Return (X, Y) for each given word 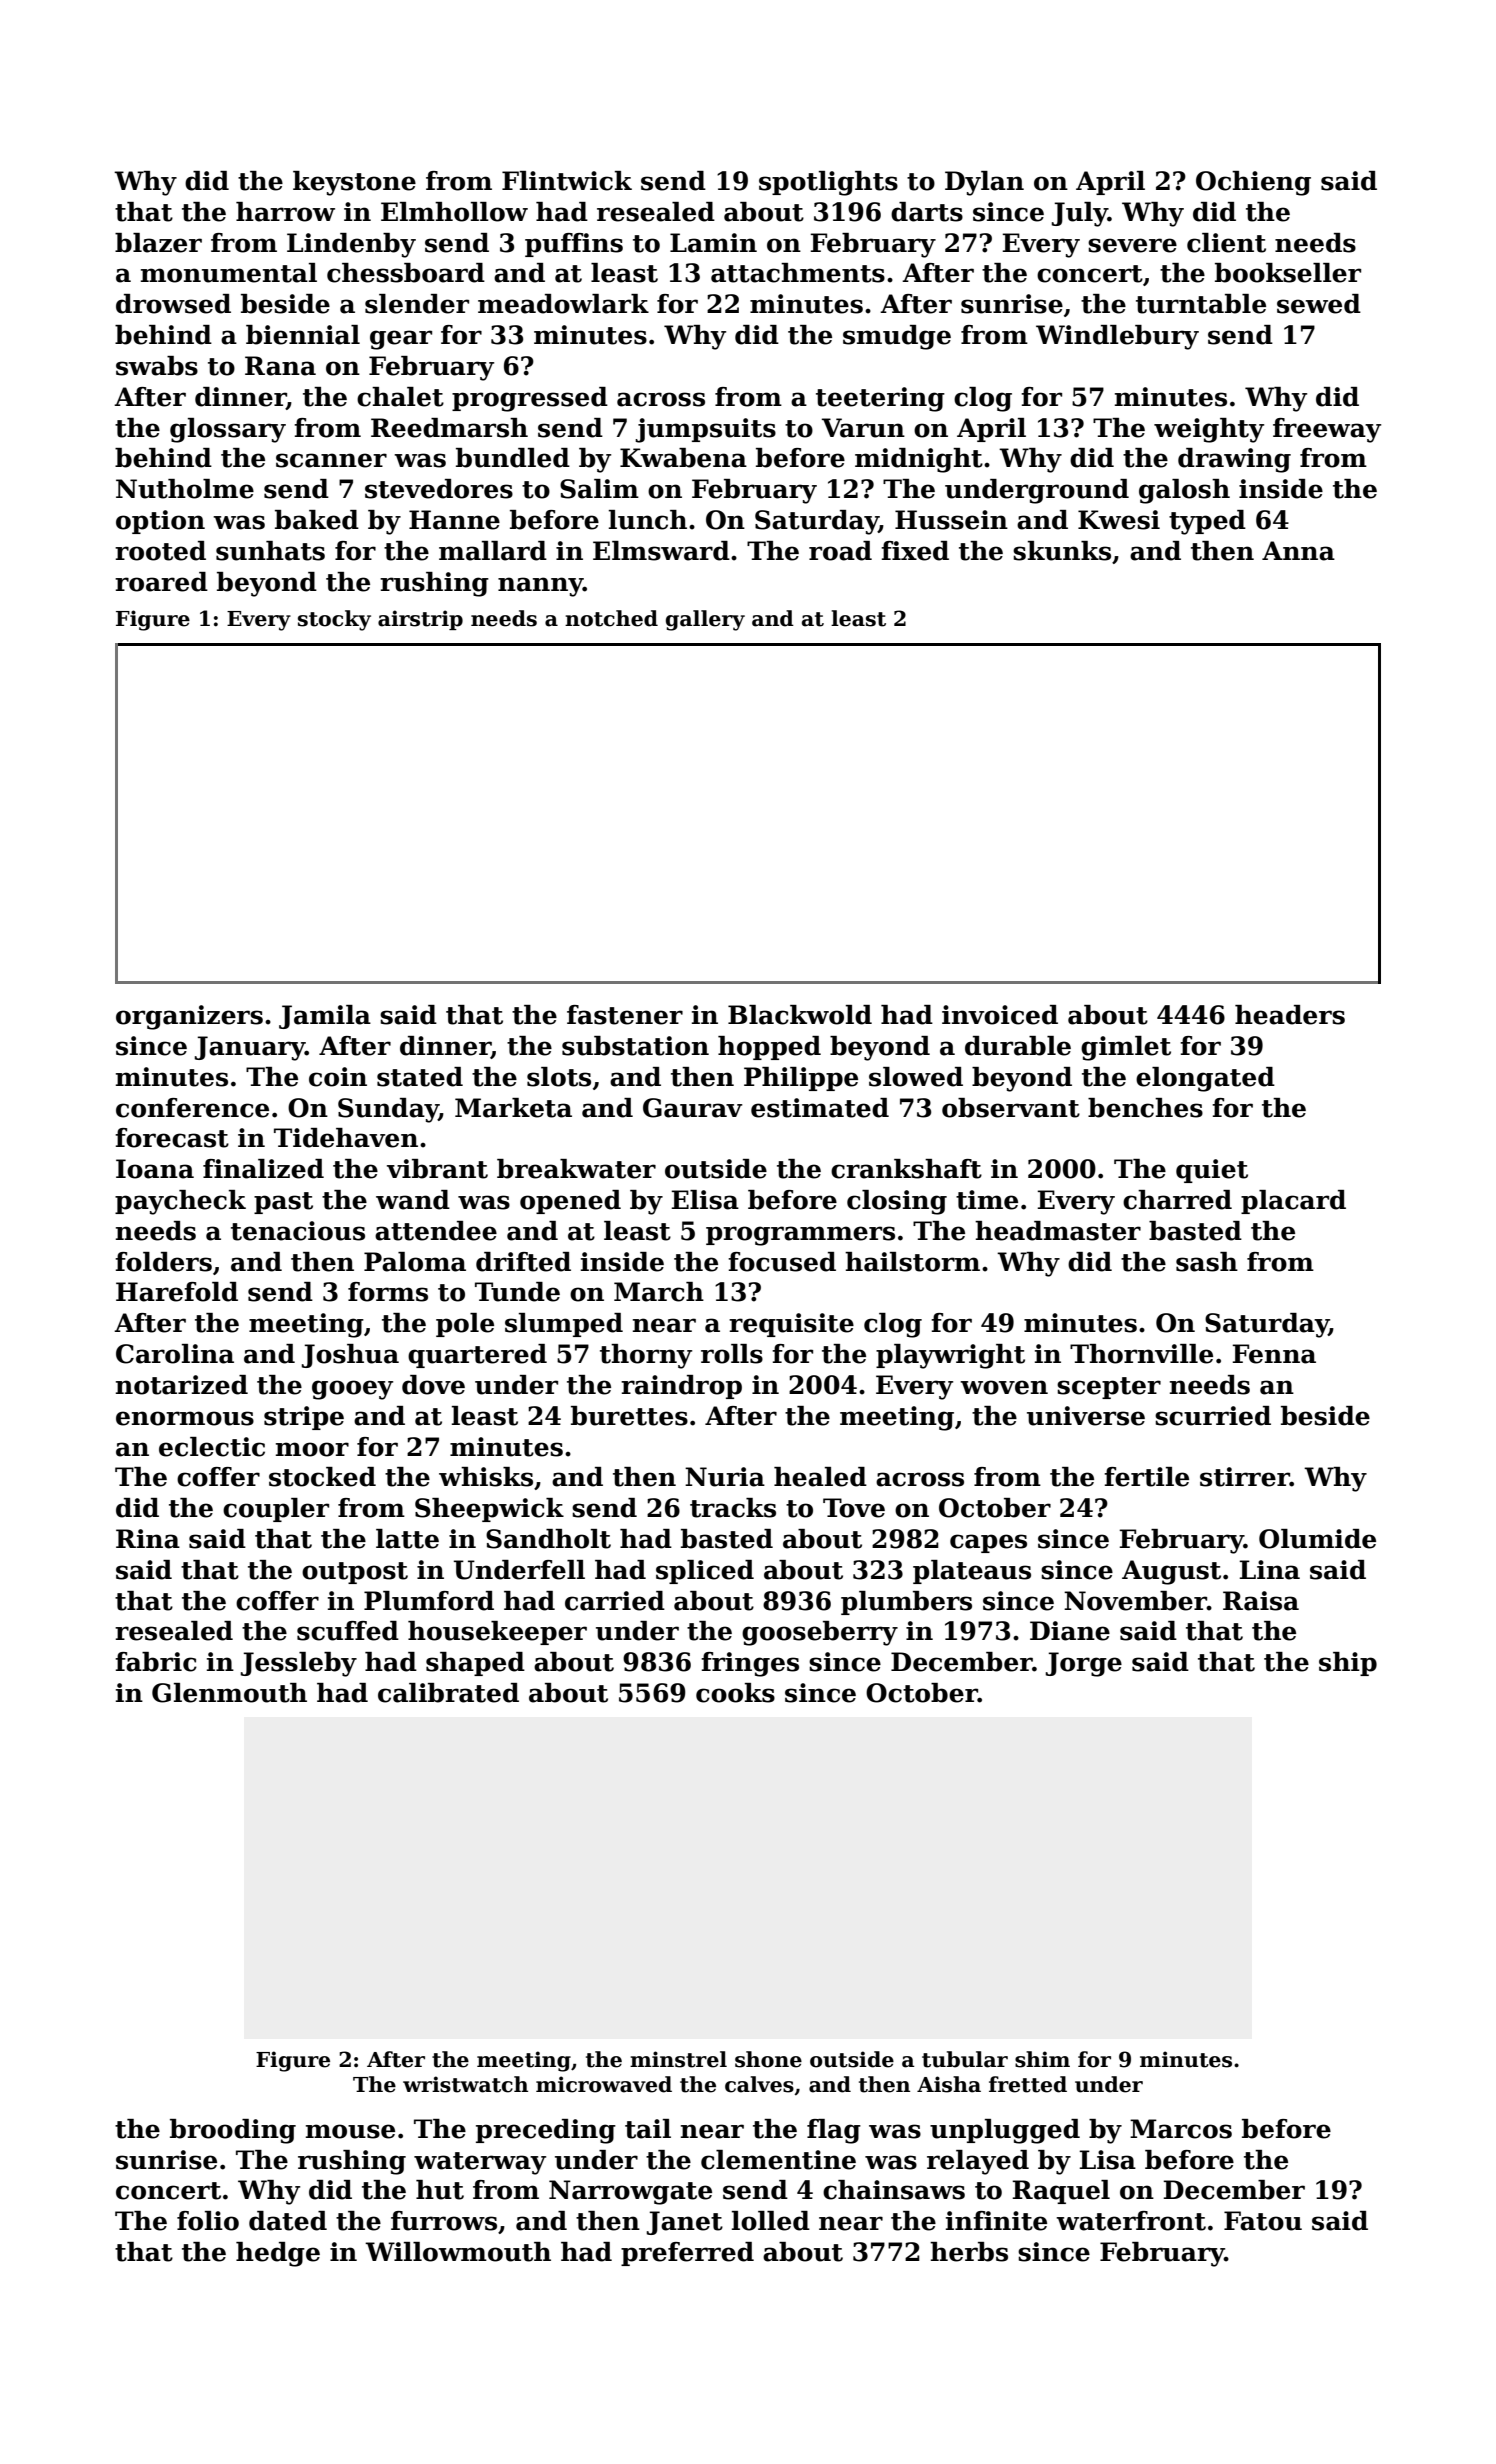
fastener (625, 1015)
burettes (629, 1416)
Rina (148, 1539)
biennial (303, 335)
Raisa (1261, 1601)
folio (208, 2221)
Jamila (325, 1017)
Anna (1298, 551)
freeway (1327, 430)
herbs (969, 2252)
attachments (798, 273)
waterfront (1131, 2221)
